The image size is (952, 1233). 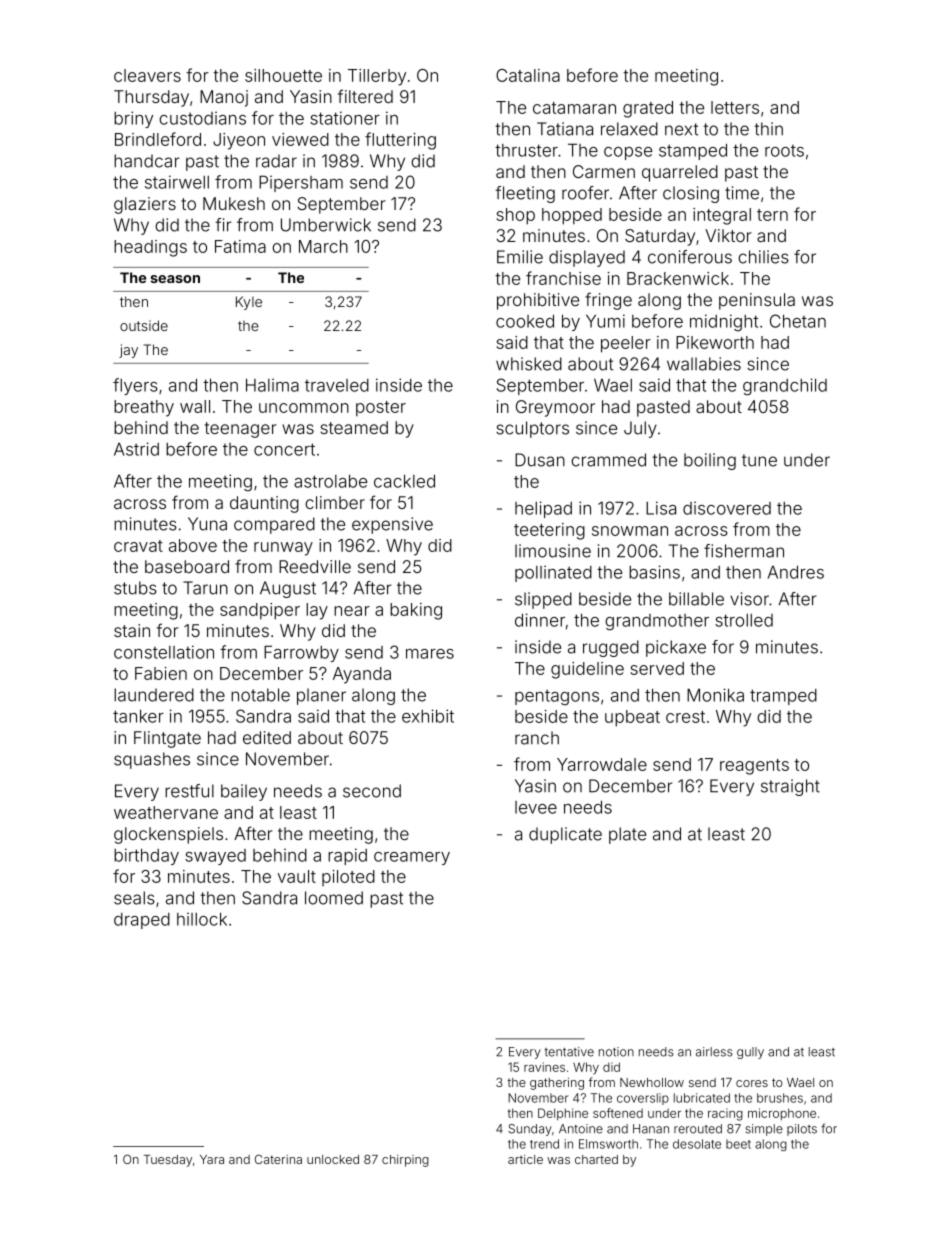 What do you see at coordinates (168, 1161) in the document?
I see `Tuesday` at bounding box center [168, 1161].
